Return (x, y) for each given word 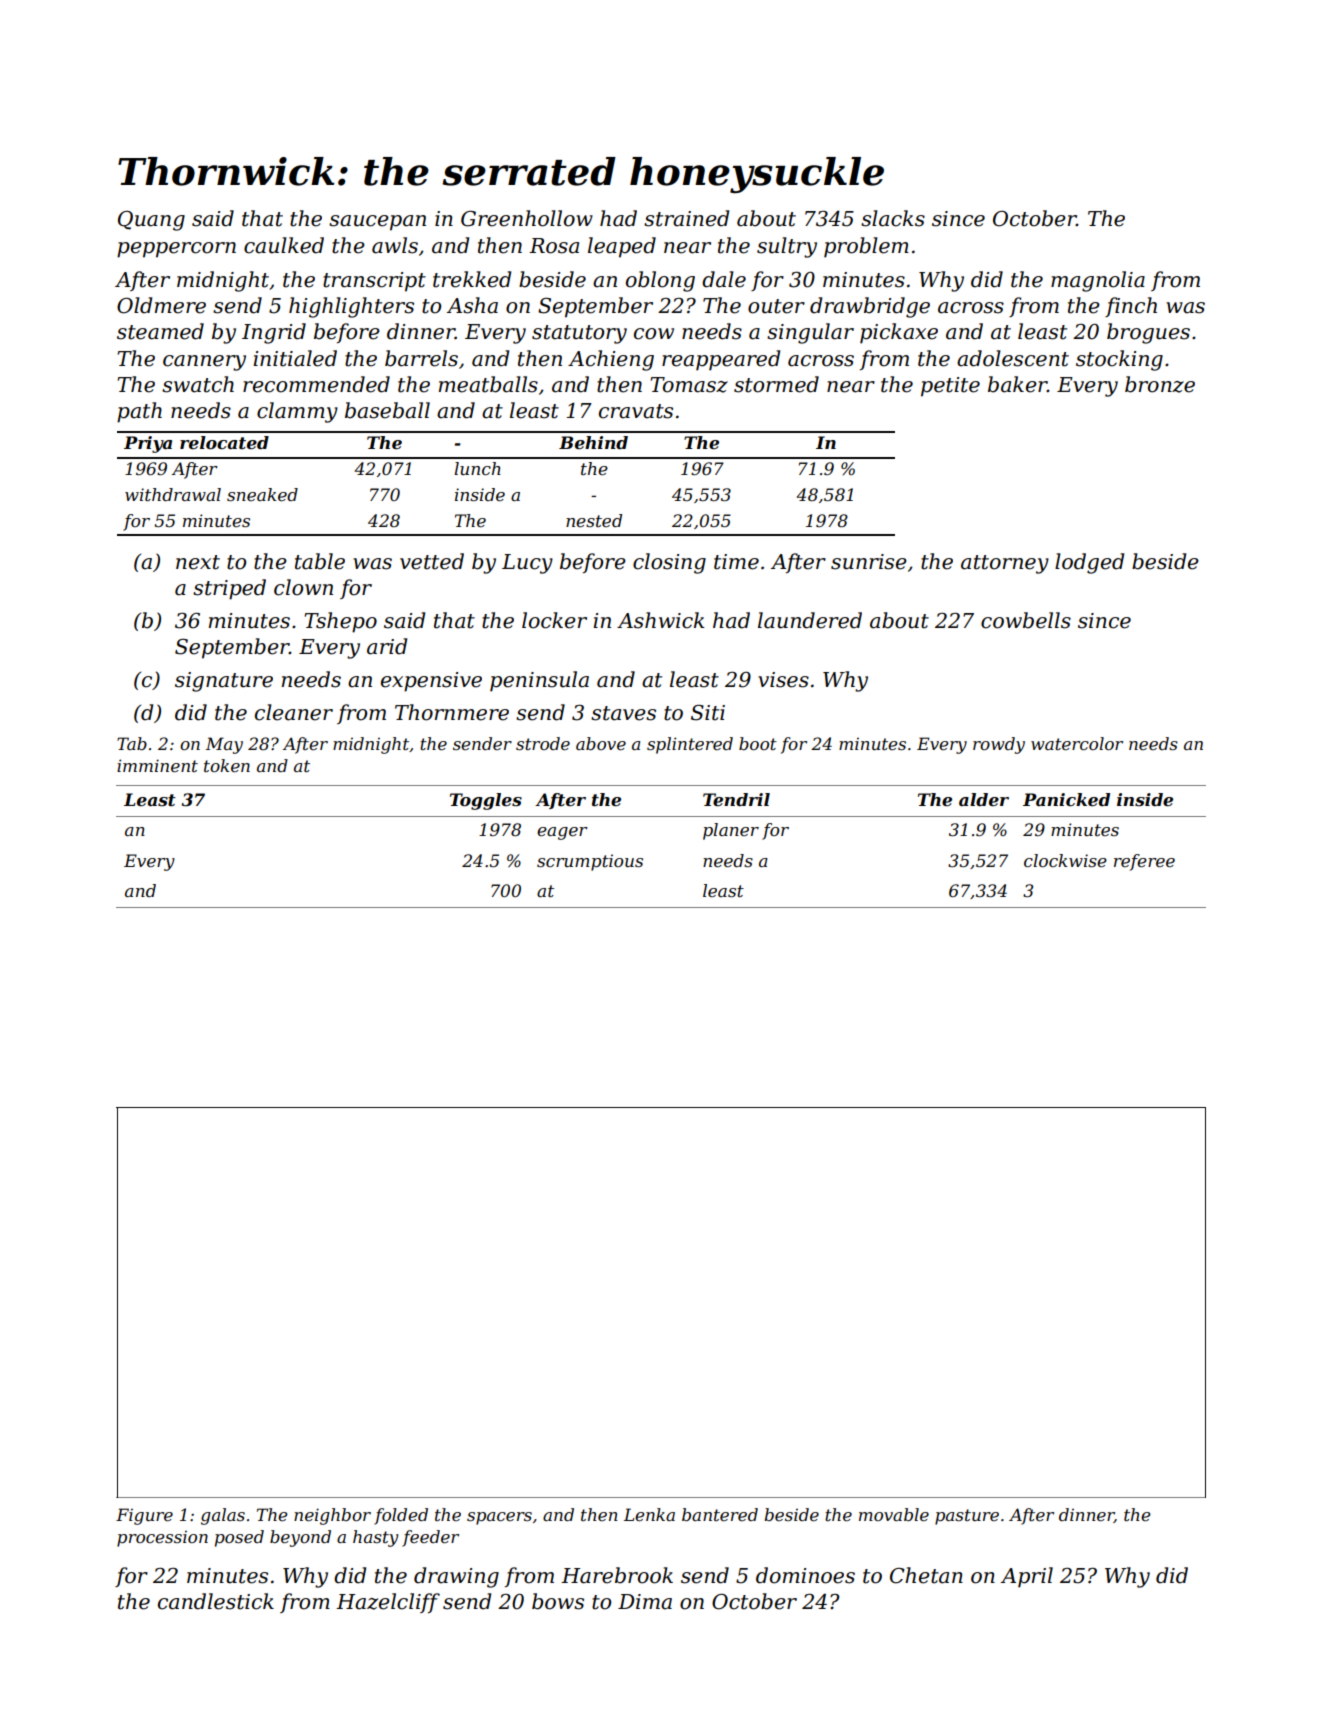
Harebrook (617, 1575)
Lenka (649, 1514)
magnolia (1098, 281)
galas (223, 1516)
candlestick (216, 1601)
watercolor (1077, 743)
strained (686, 218)
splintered (690, 745)
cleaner (294, 712)
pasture (967, 1517)
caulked (284, 245)
